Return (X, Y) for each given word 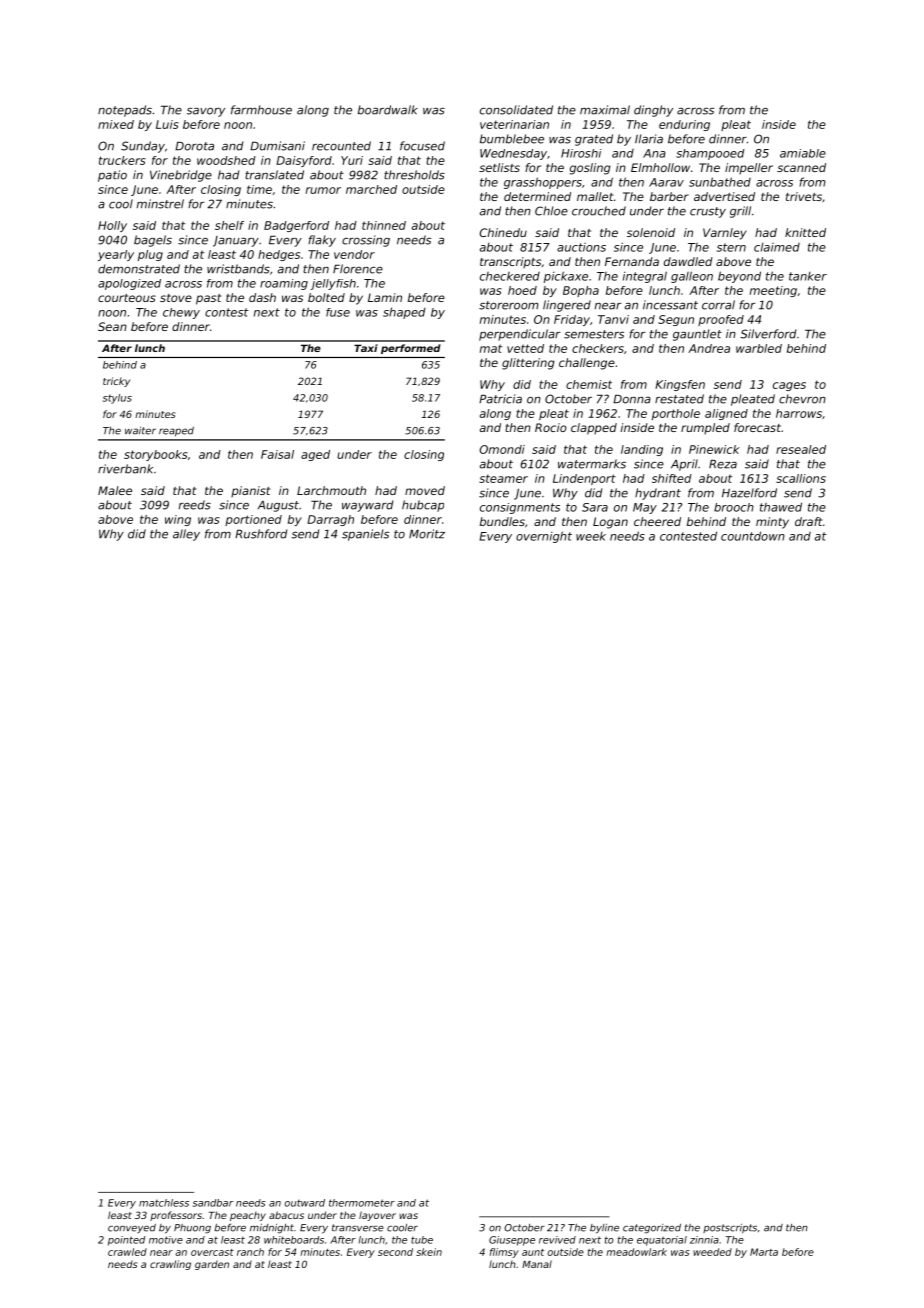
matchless (164, 1203)
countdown (753, 536)
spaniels (365, 535)
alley (186, 535)
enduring (684, 125)
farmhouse (261, 110)
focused (422, 146)
